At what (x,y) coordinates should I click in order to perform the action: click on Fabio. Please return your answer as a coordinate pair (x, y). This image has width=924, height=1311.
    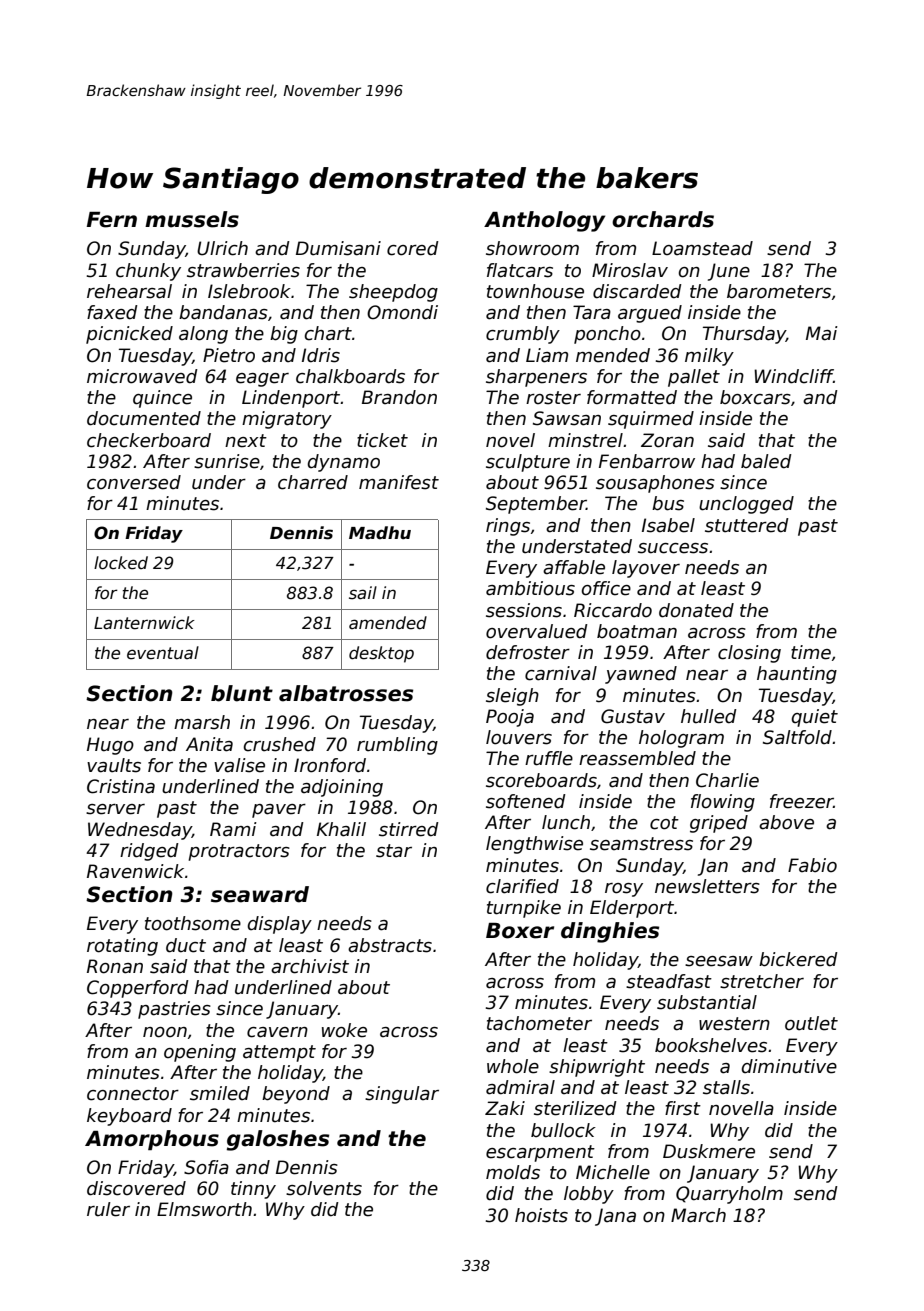
    Looking at the image, I should click on (812, 865).
